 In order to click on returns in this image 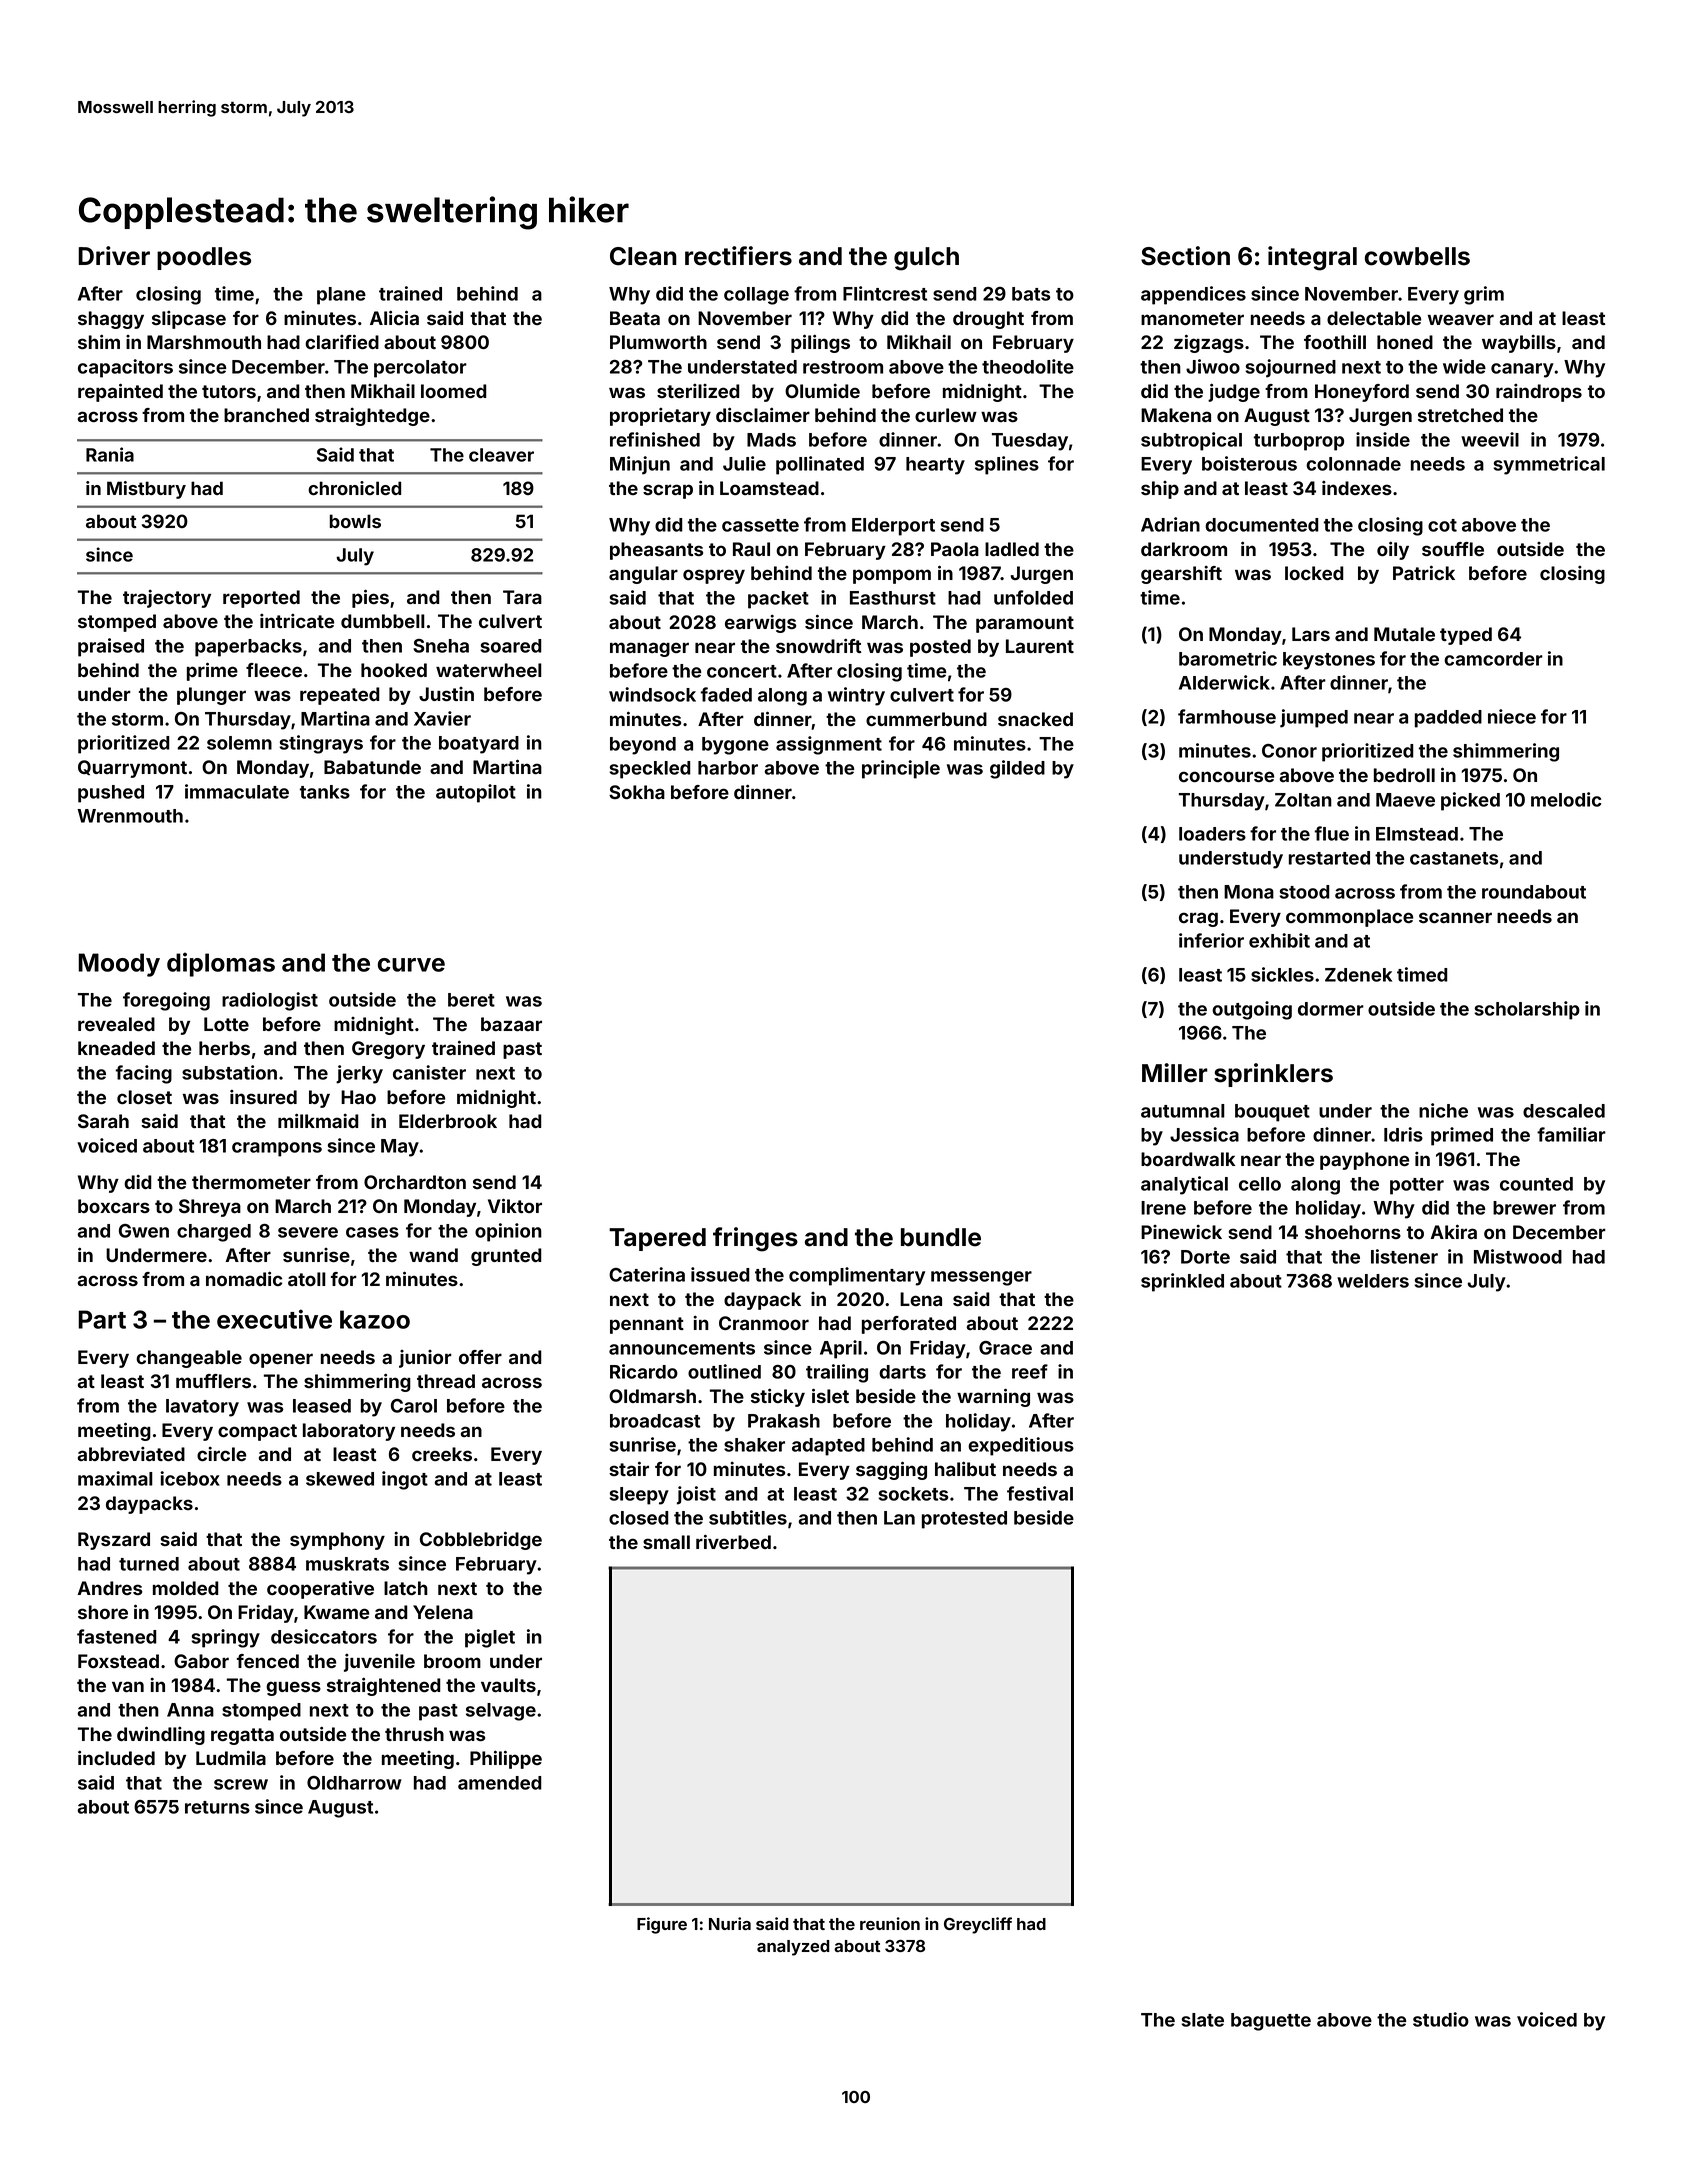, I will do `click(217, 1807)`.
